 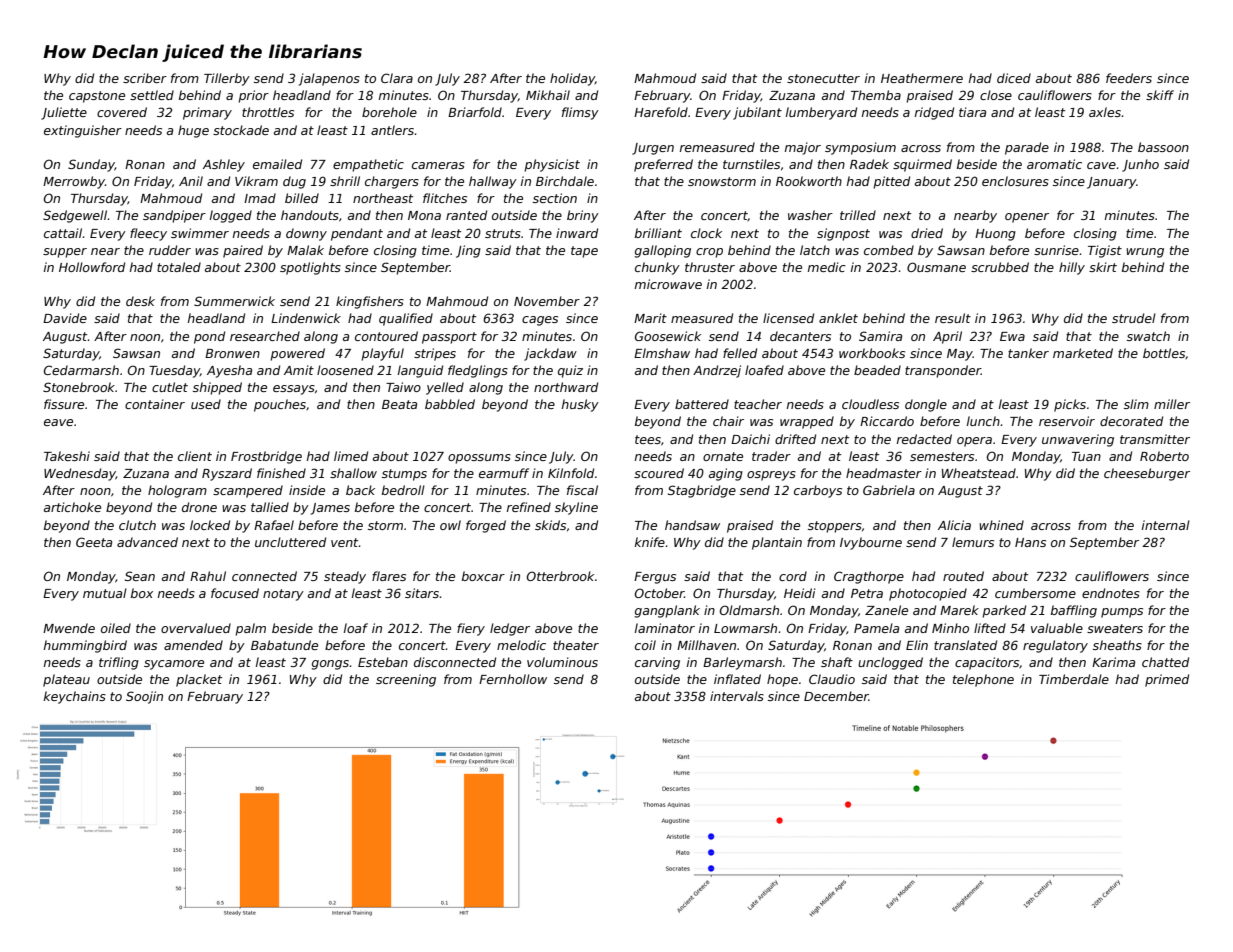 What do you see at coordinates (1129, 78) in the page?
I see `feeders` at bounding box center [1129, 78].
